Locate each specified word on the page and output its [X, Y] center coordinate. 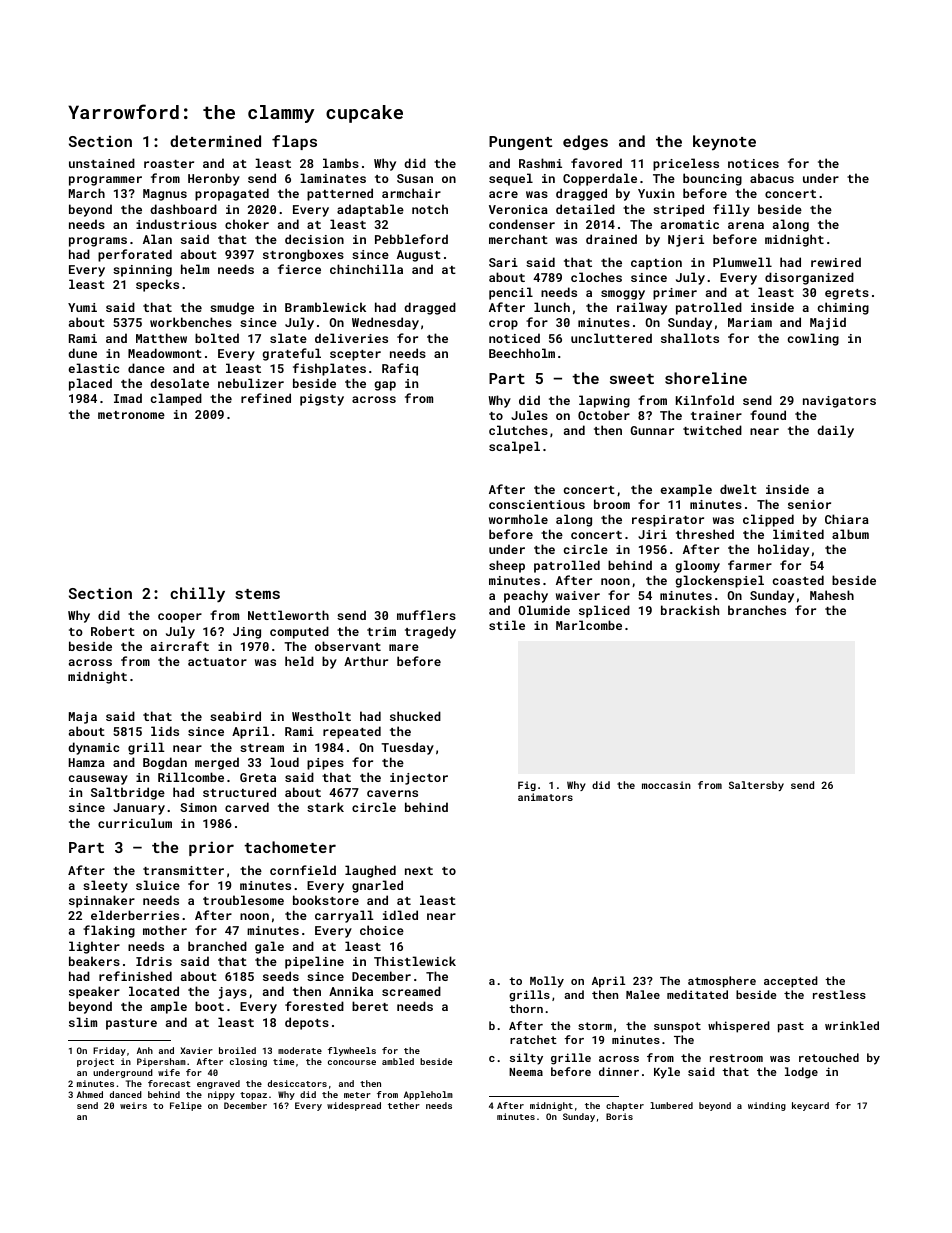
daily [835, 431]
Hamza [87, 762]
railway [642, 308]
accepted [791, 982]
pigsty [322, 400]
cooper [180, 618]
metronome [131, 415]
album [850, 534]
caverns [392, 793]
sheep [507, 566]
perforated [135, 255]
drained [611, 239]
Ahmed [90, 1094]
